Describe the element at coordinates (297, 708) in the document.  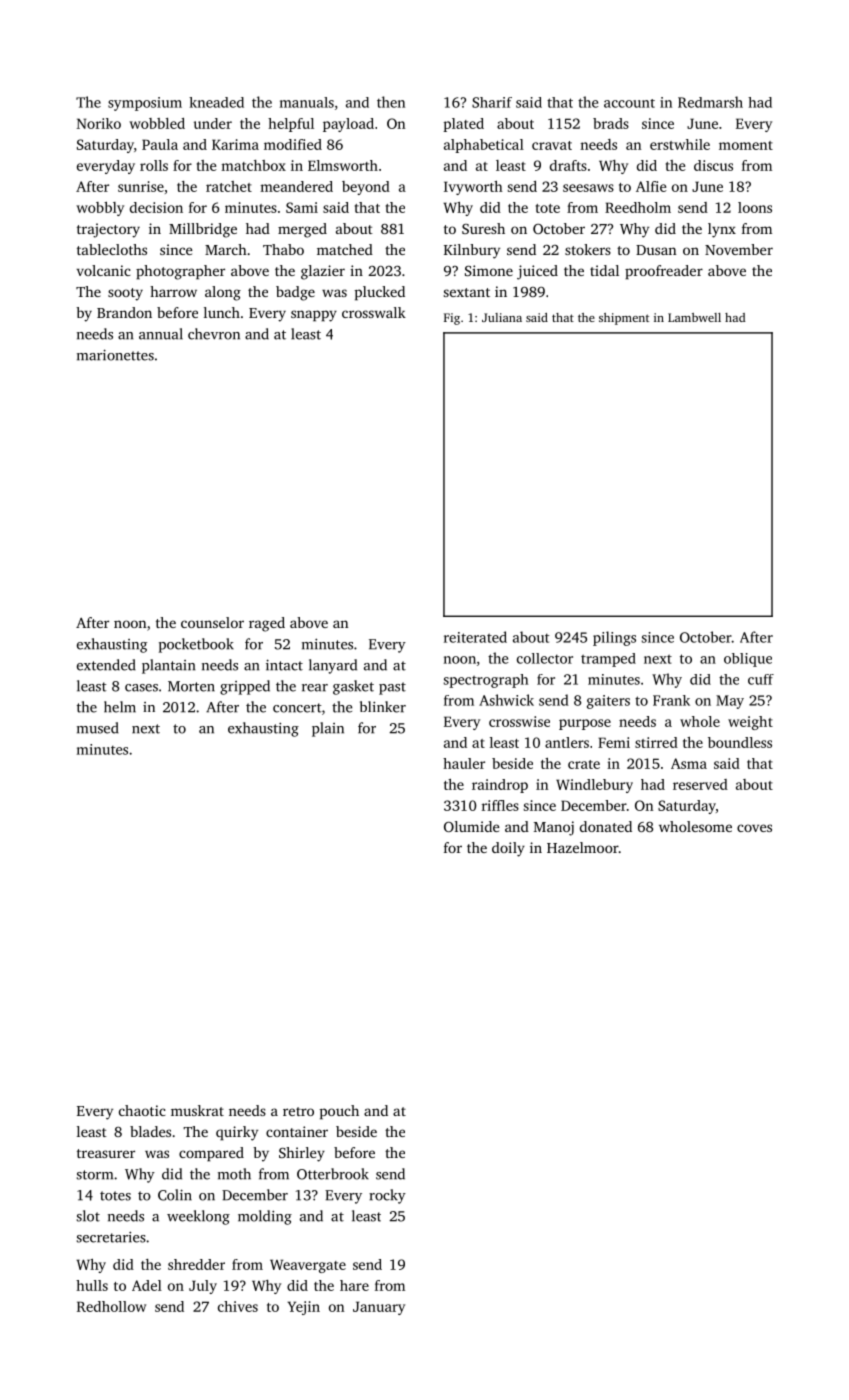
I see `concert` at that location.
